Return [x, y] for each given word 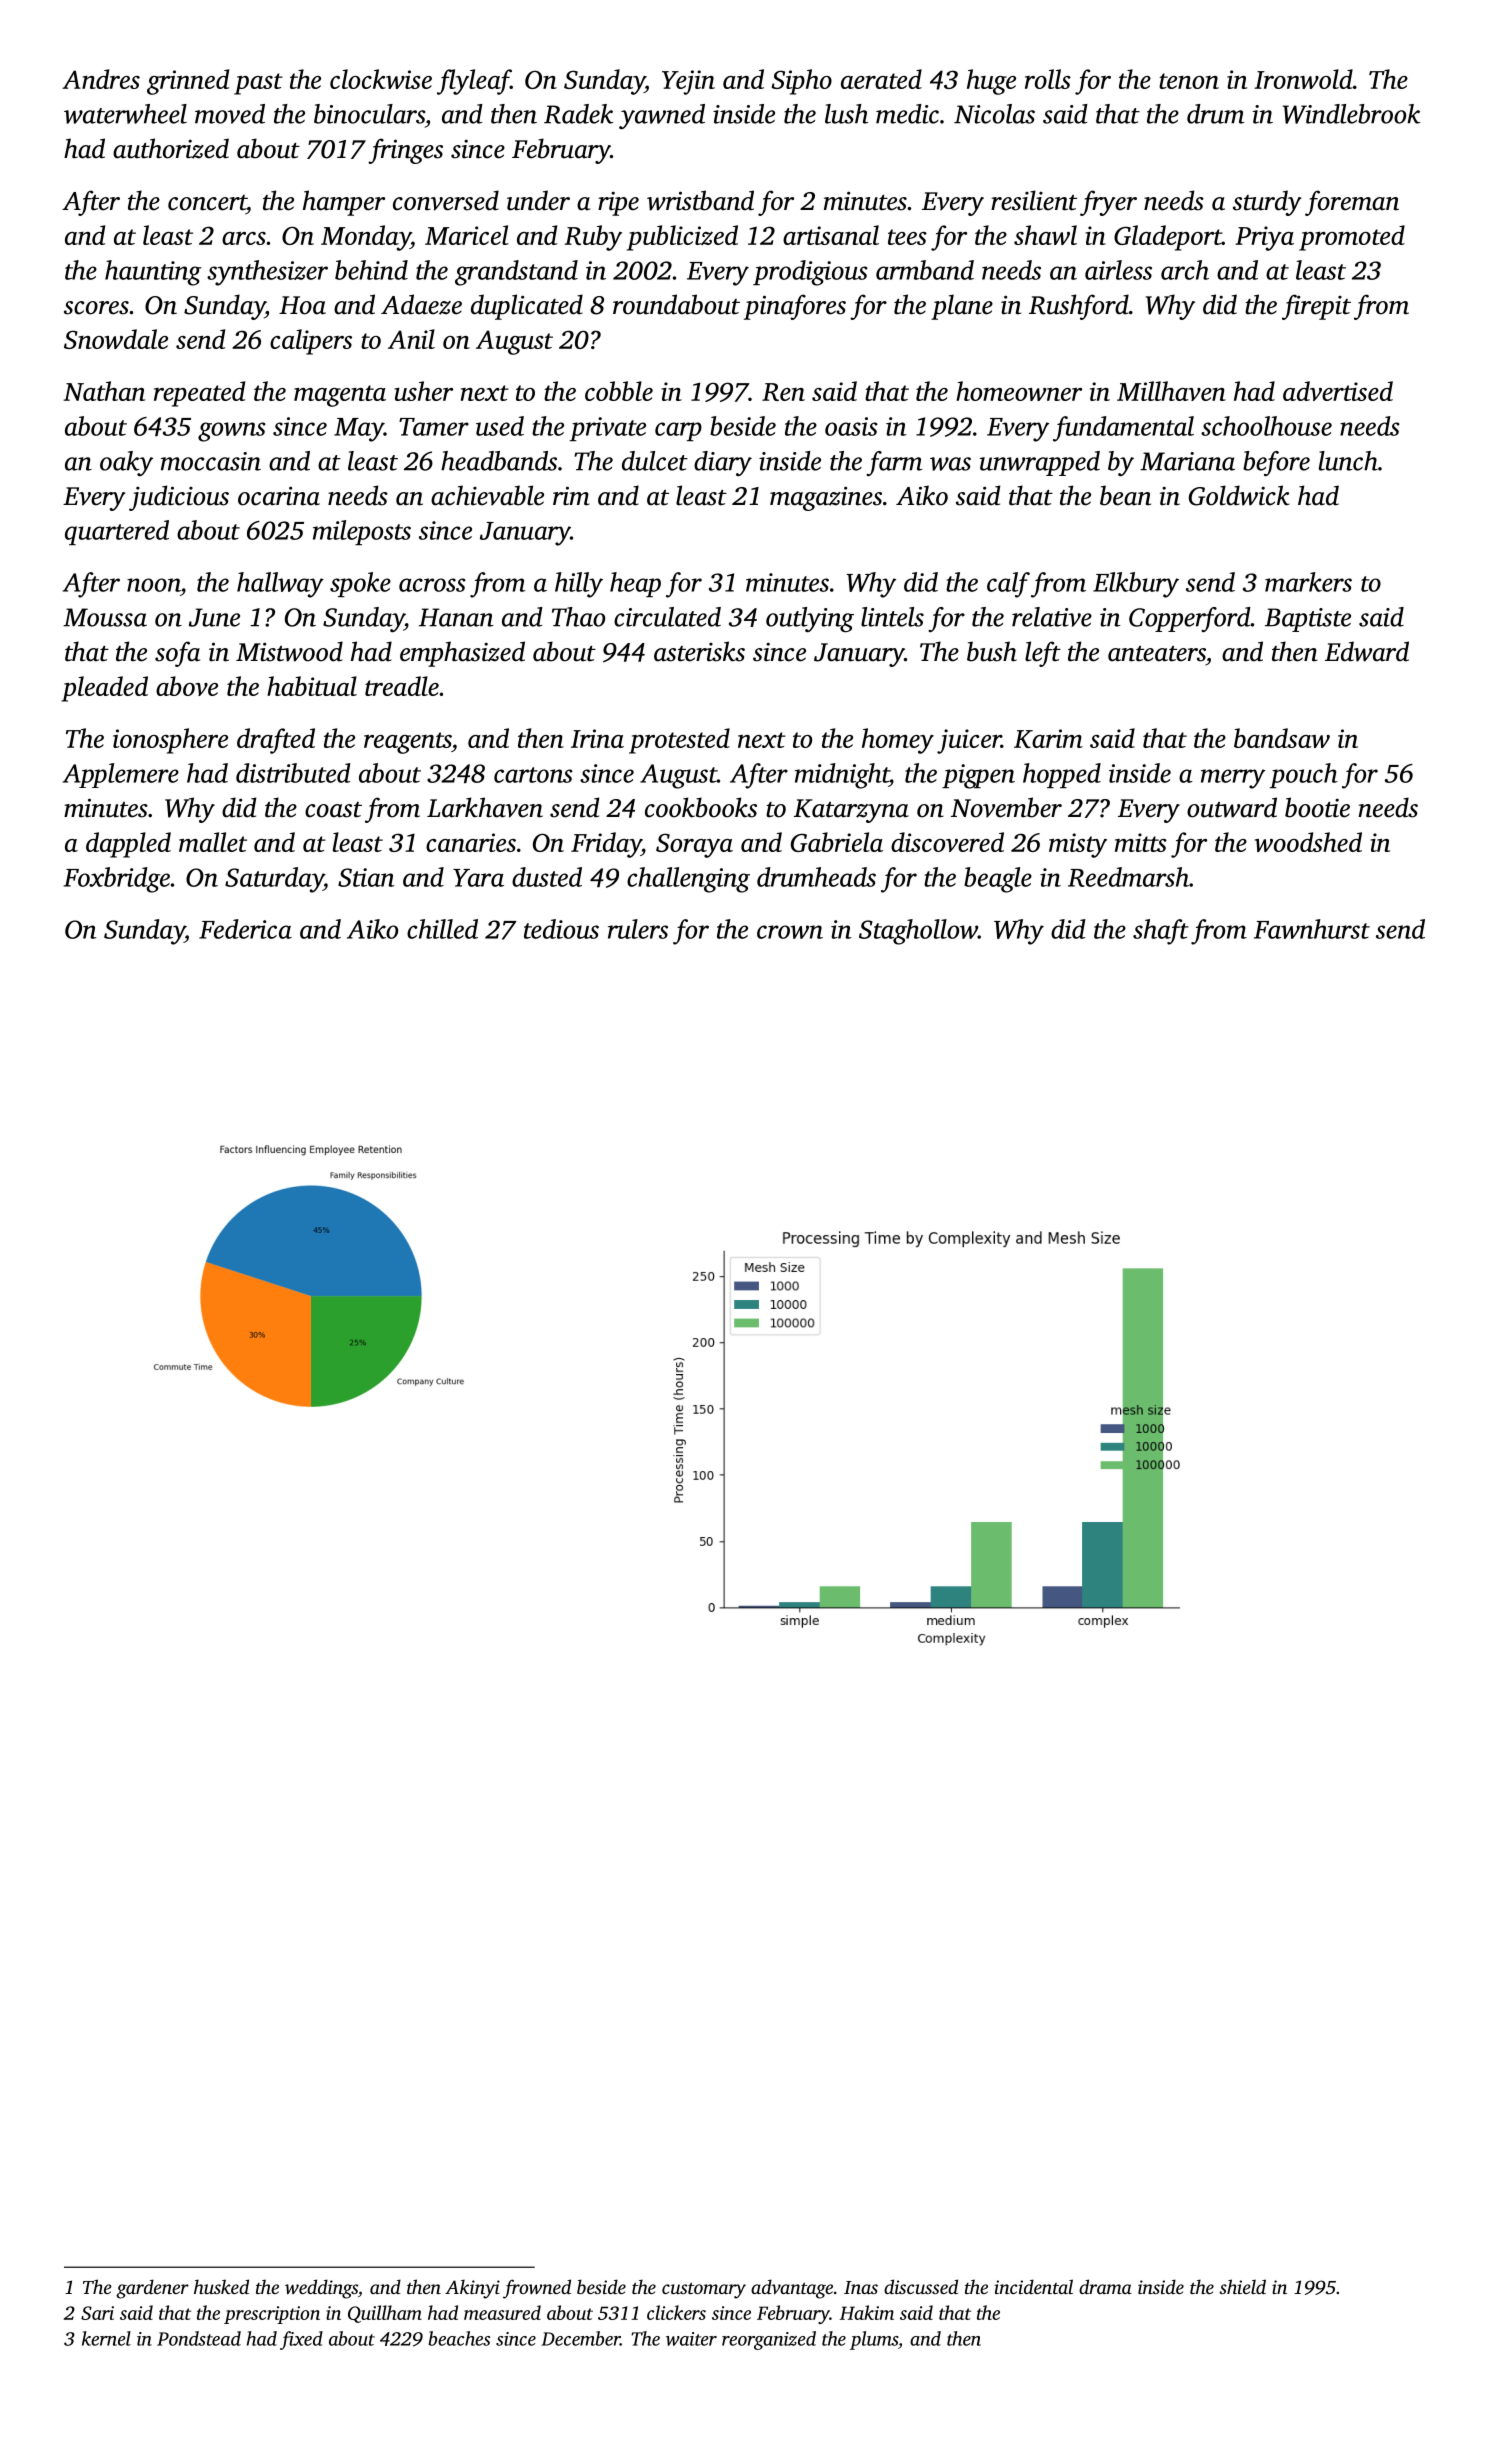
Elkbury [1136, 585]
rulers [638, 929]
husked [221, 2286]
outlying [810, 619]
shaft [1161, 932]
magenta [340, 396]
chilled [442, 929]
